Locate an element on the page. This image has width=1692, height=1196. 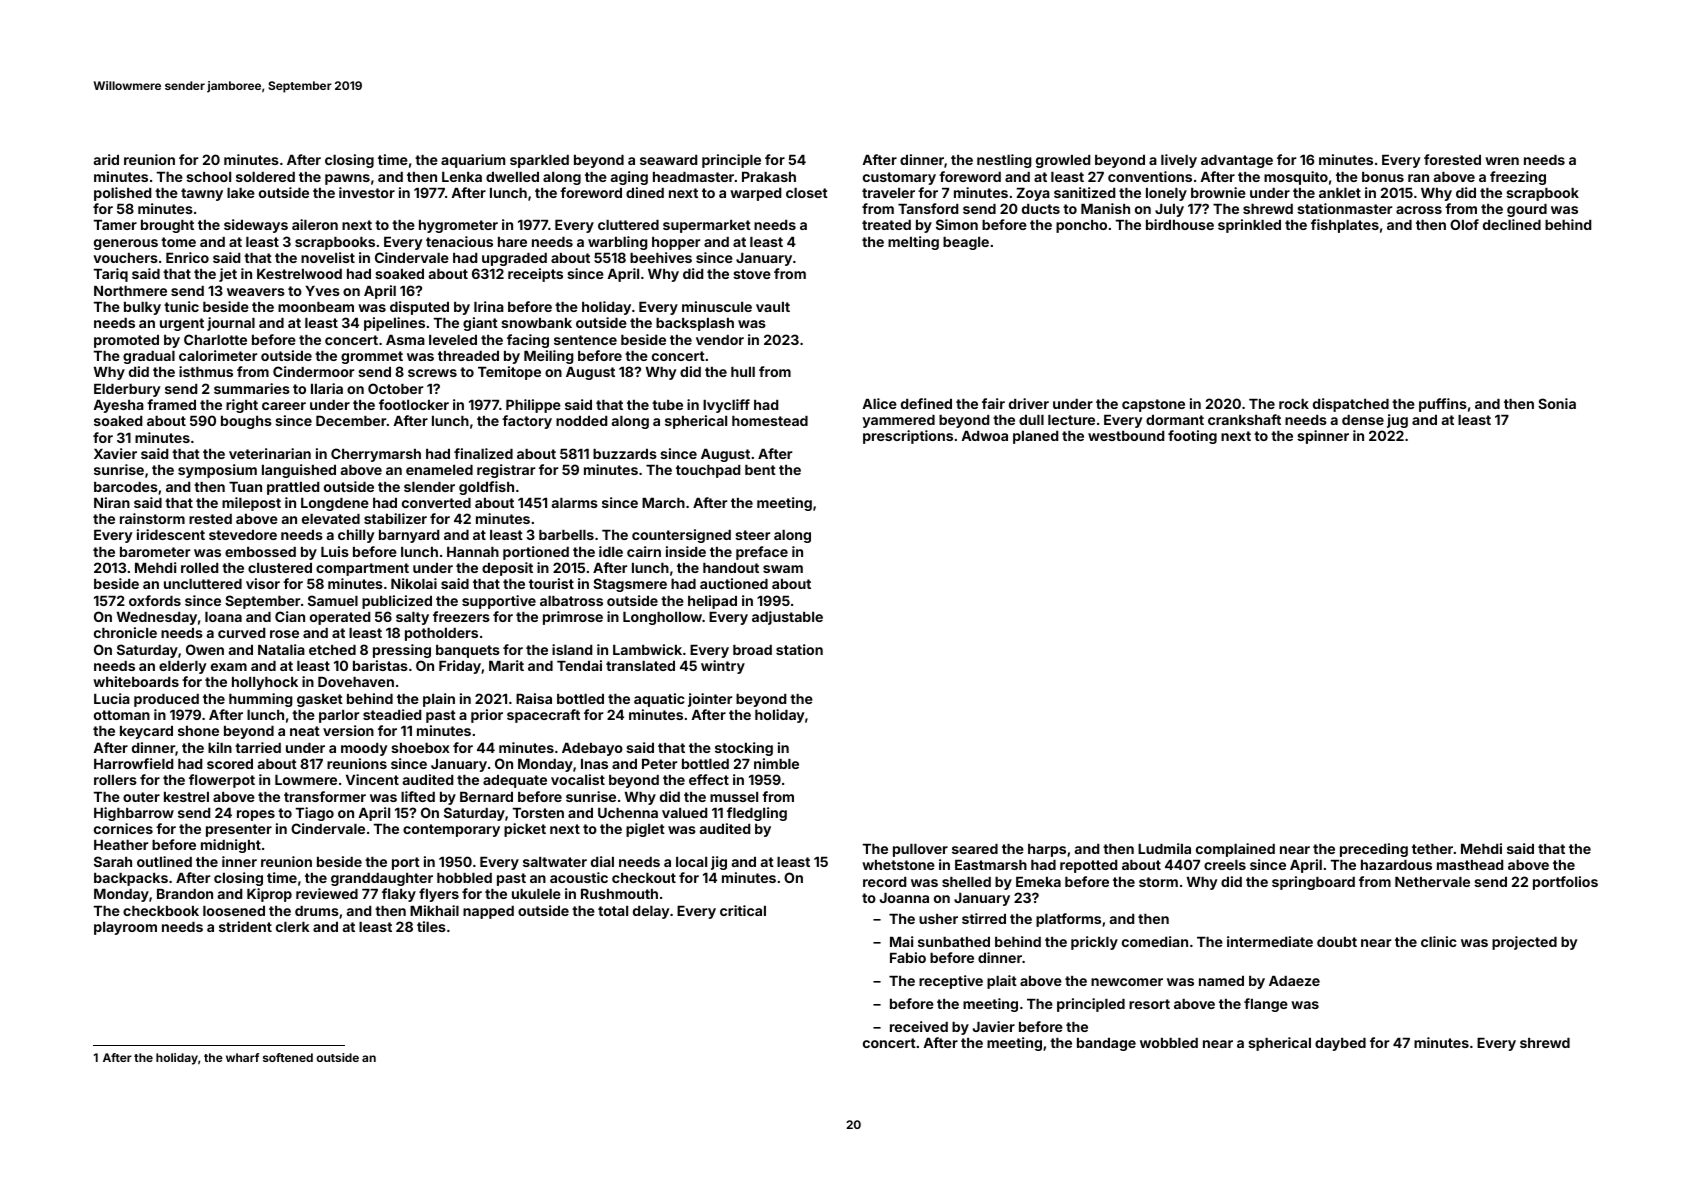
softened is located at coordinates (288, 1057).
